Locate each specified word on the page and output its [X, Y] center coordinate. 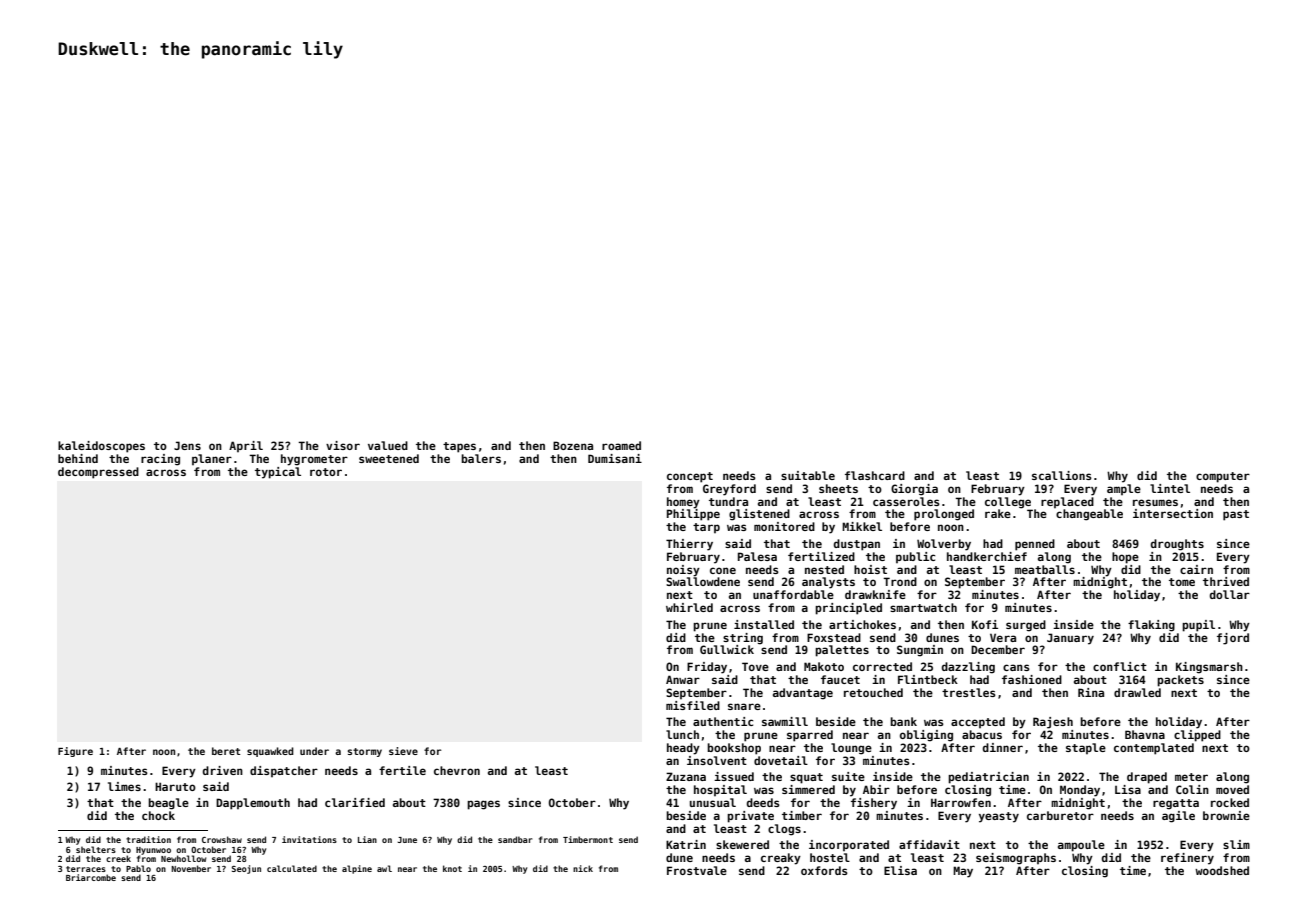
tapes [459, 447]
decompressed [98, 473]
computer [1223, 477]
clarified [355, 802]
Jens [187, 445]
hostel [830, 857]
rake [998, 513]
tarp [706, 528]
